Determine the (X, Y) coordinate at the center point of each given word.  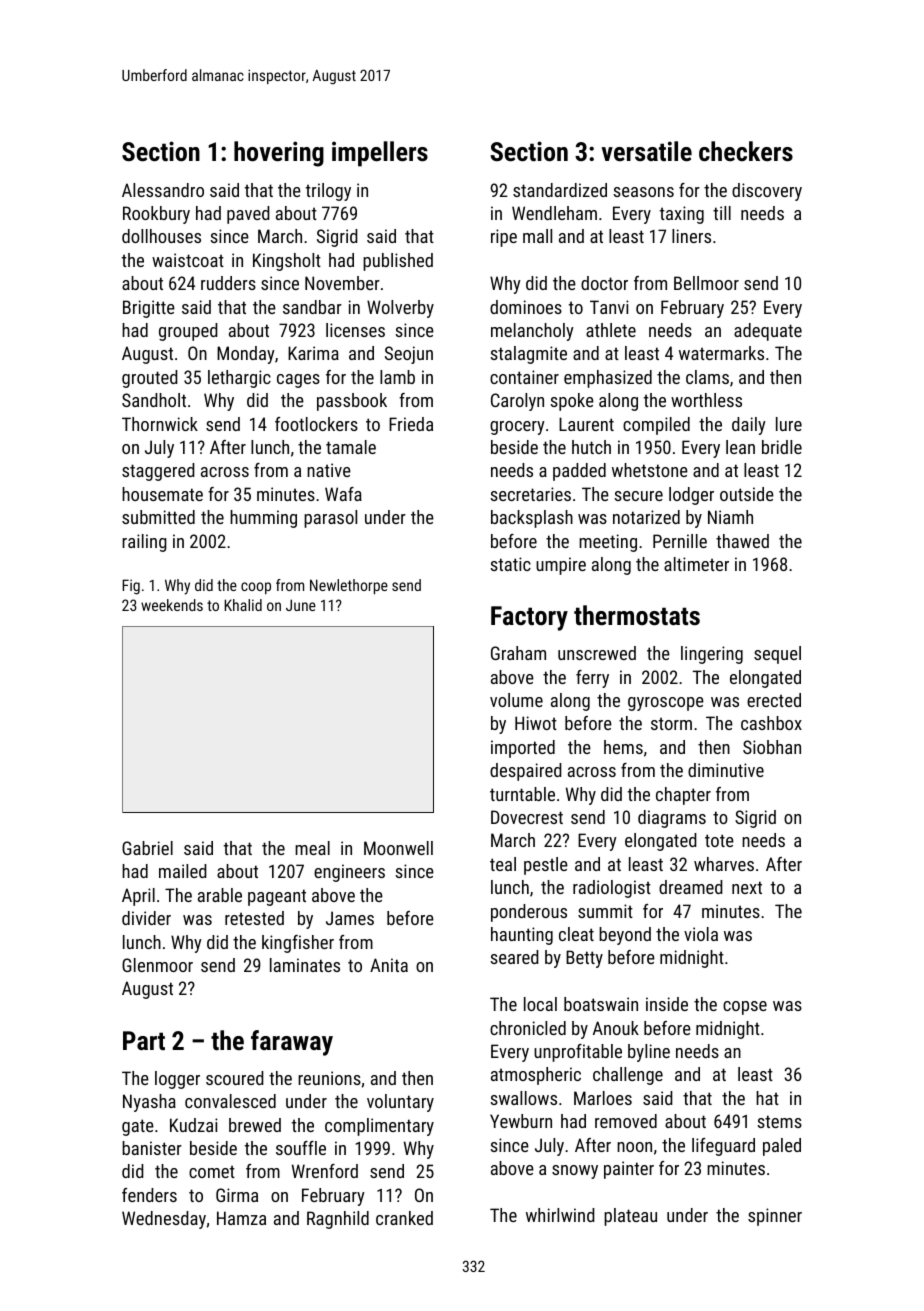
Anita (389, 965)
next (747, 887)
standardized (560, 190)
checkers (746, 151)
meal (312, 848)
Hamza (241, 1218)
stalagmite (528, 355)
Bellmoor (706, 283)
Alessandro (163, 190)
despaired (526, 772)
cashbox (771, 723)
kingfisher (298, 944)
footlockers (316, 424)
